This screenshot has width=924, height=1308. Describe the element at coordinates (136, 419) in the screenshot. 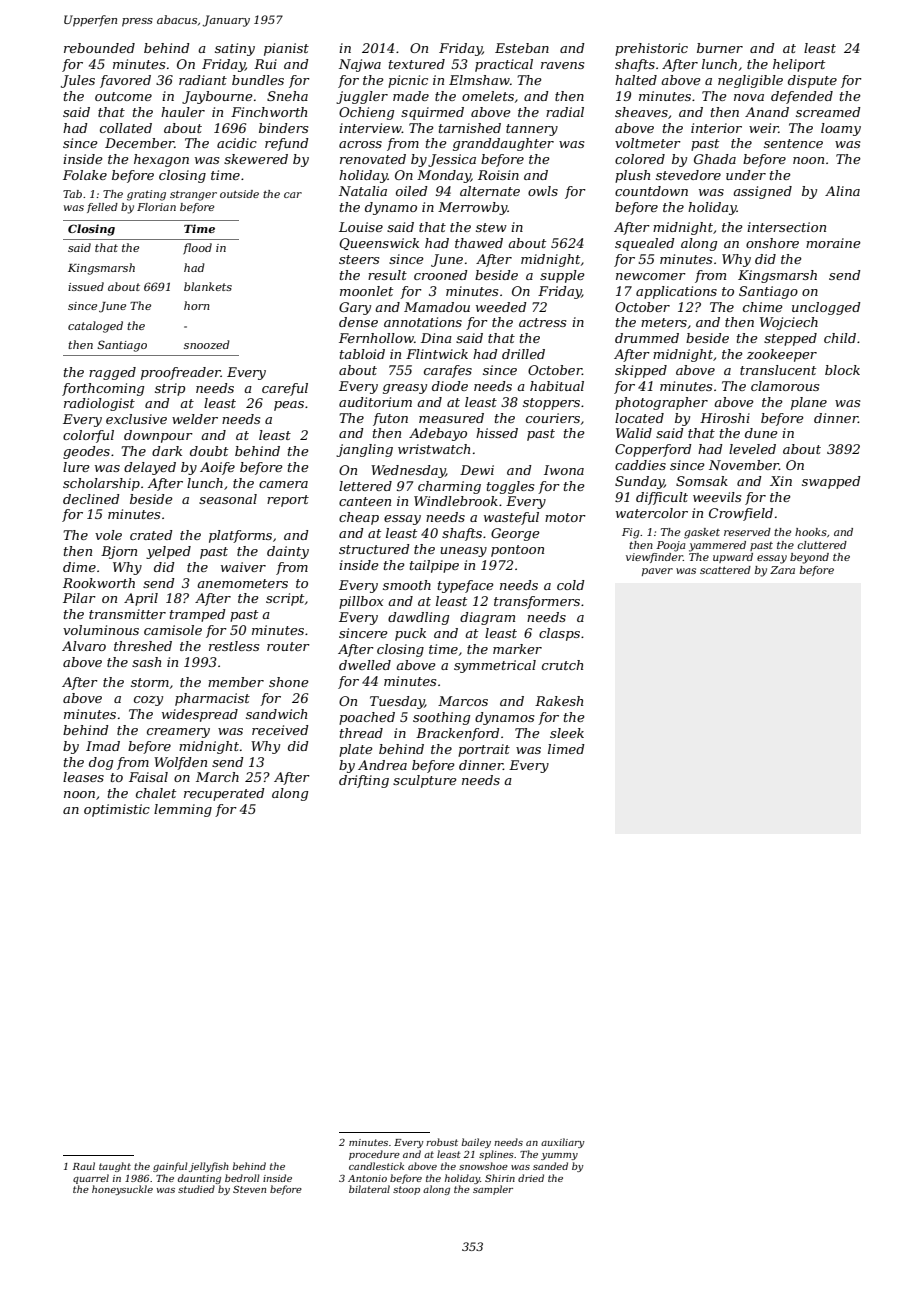

I see `exclusive` at that location.
